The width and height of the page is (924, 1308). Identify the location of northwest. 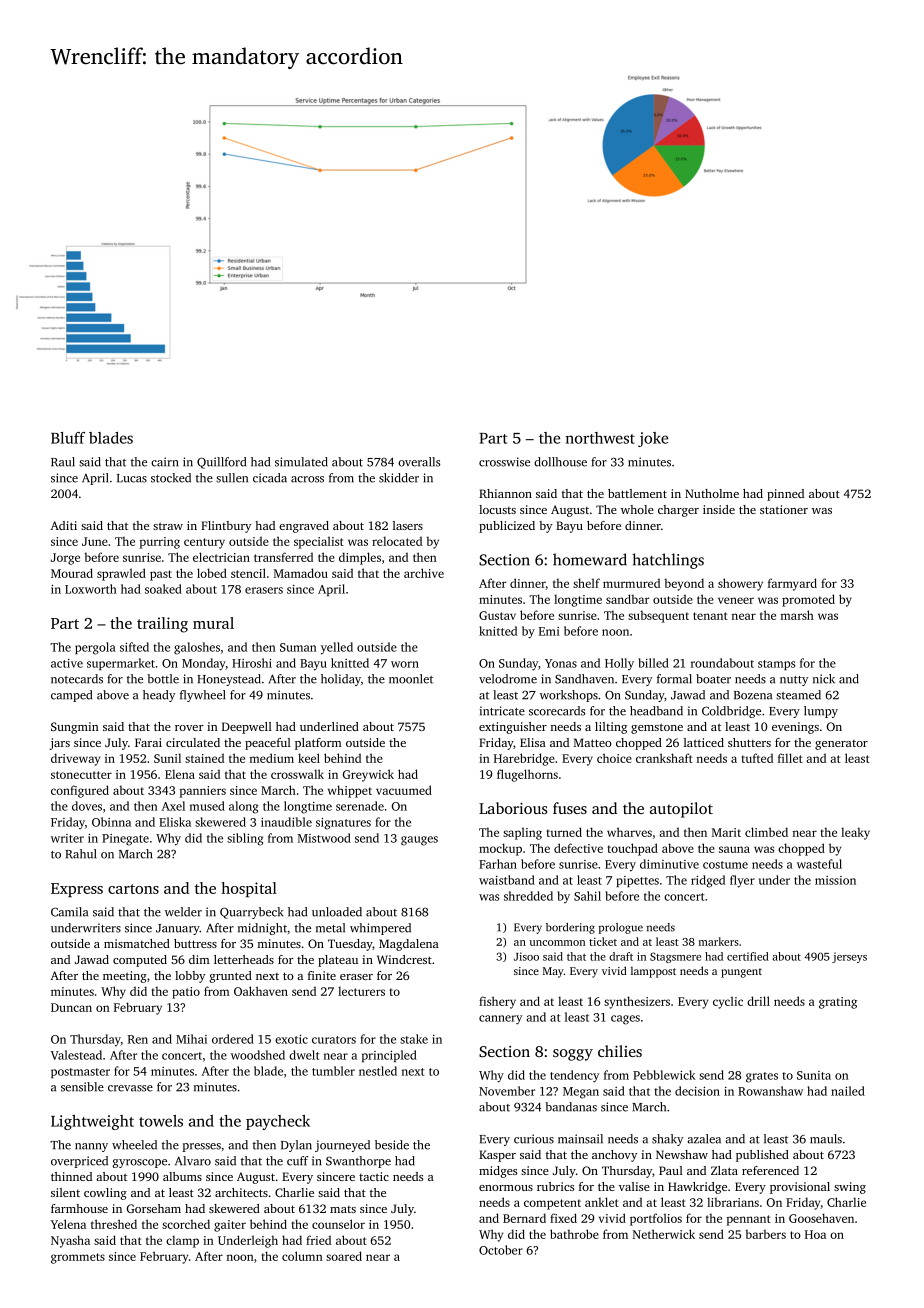
(600, 438).
